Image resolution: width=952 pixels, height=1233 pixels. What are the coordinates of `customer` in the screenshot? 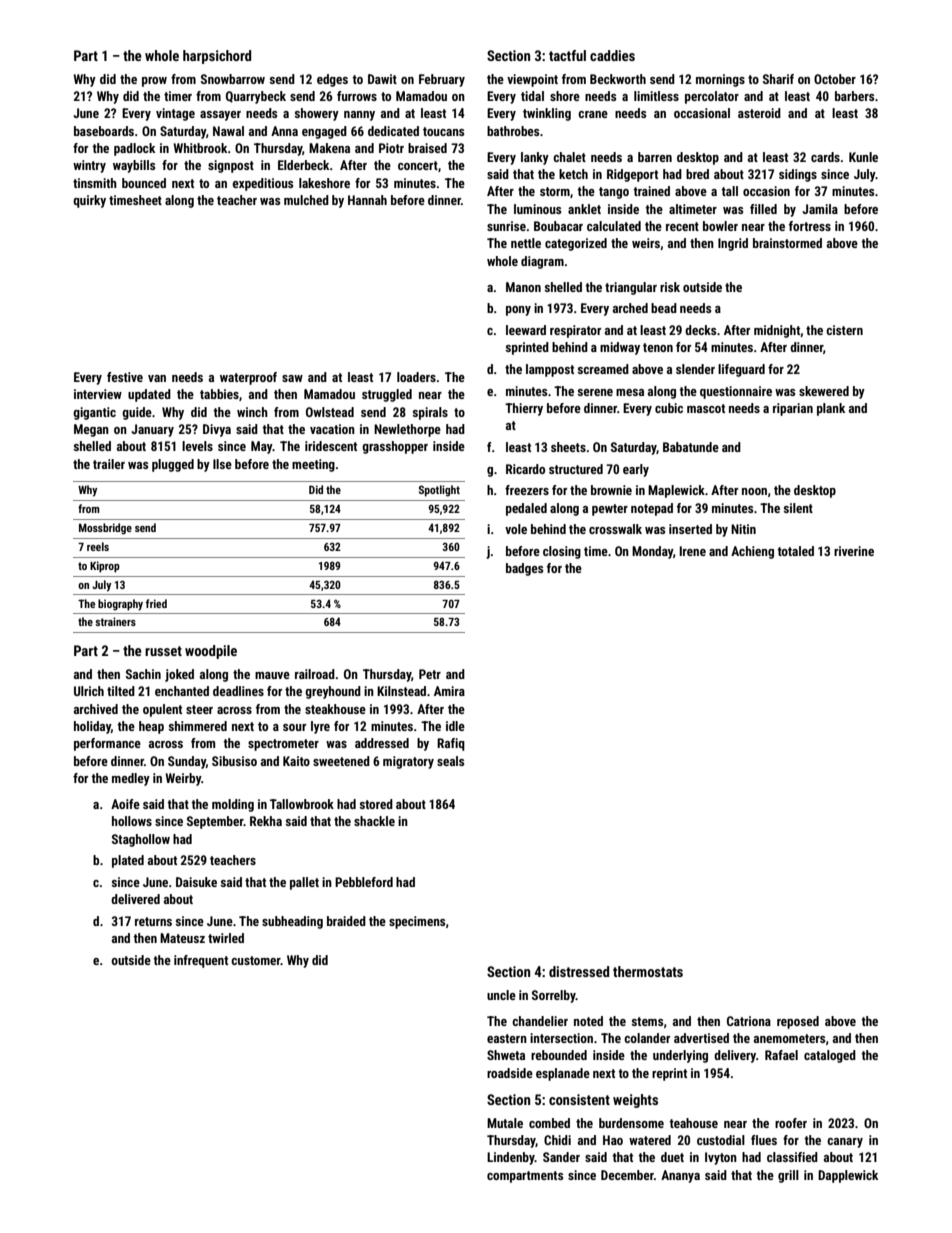 It's located at (256, 960).
